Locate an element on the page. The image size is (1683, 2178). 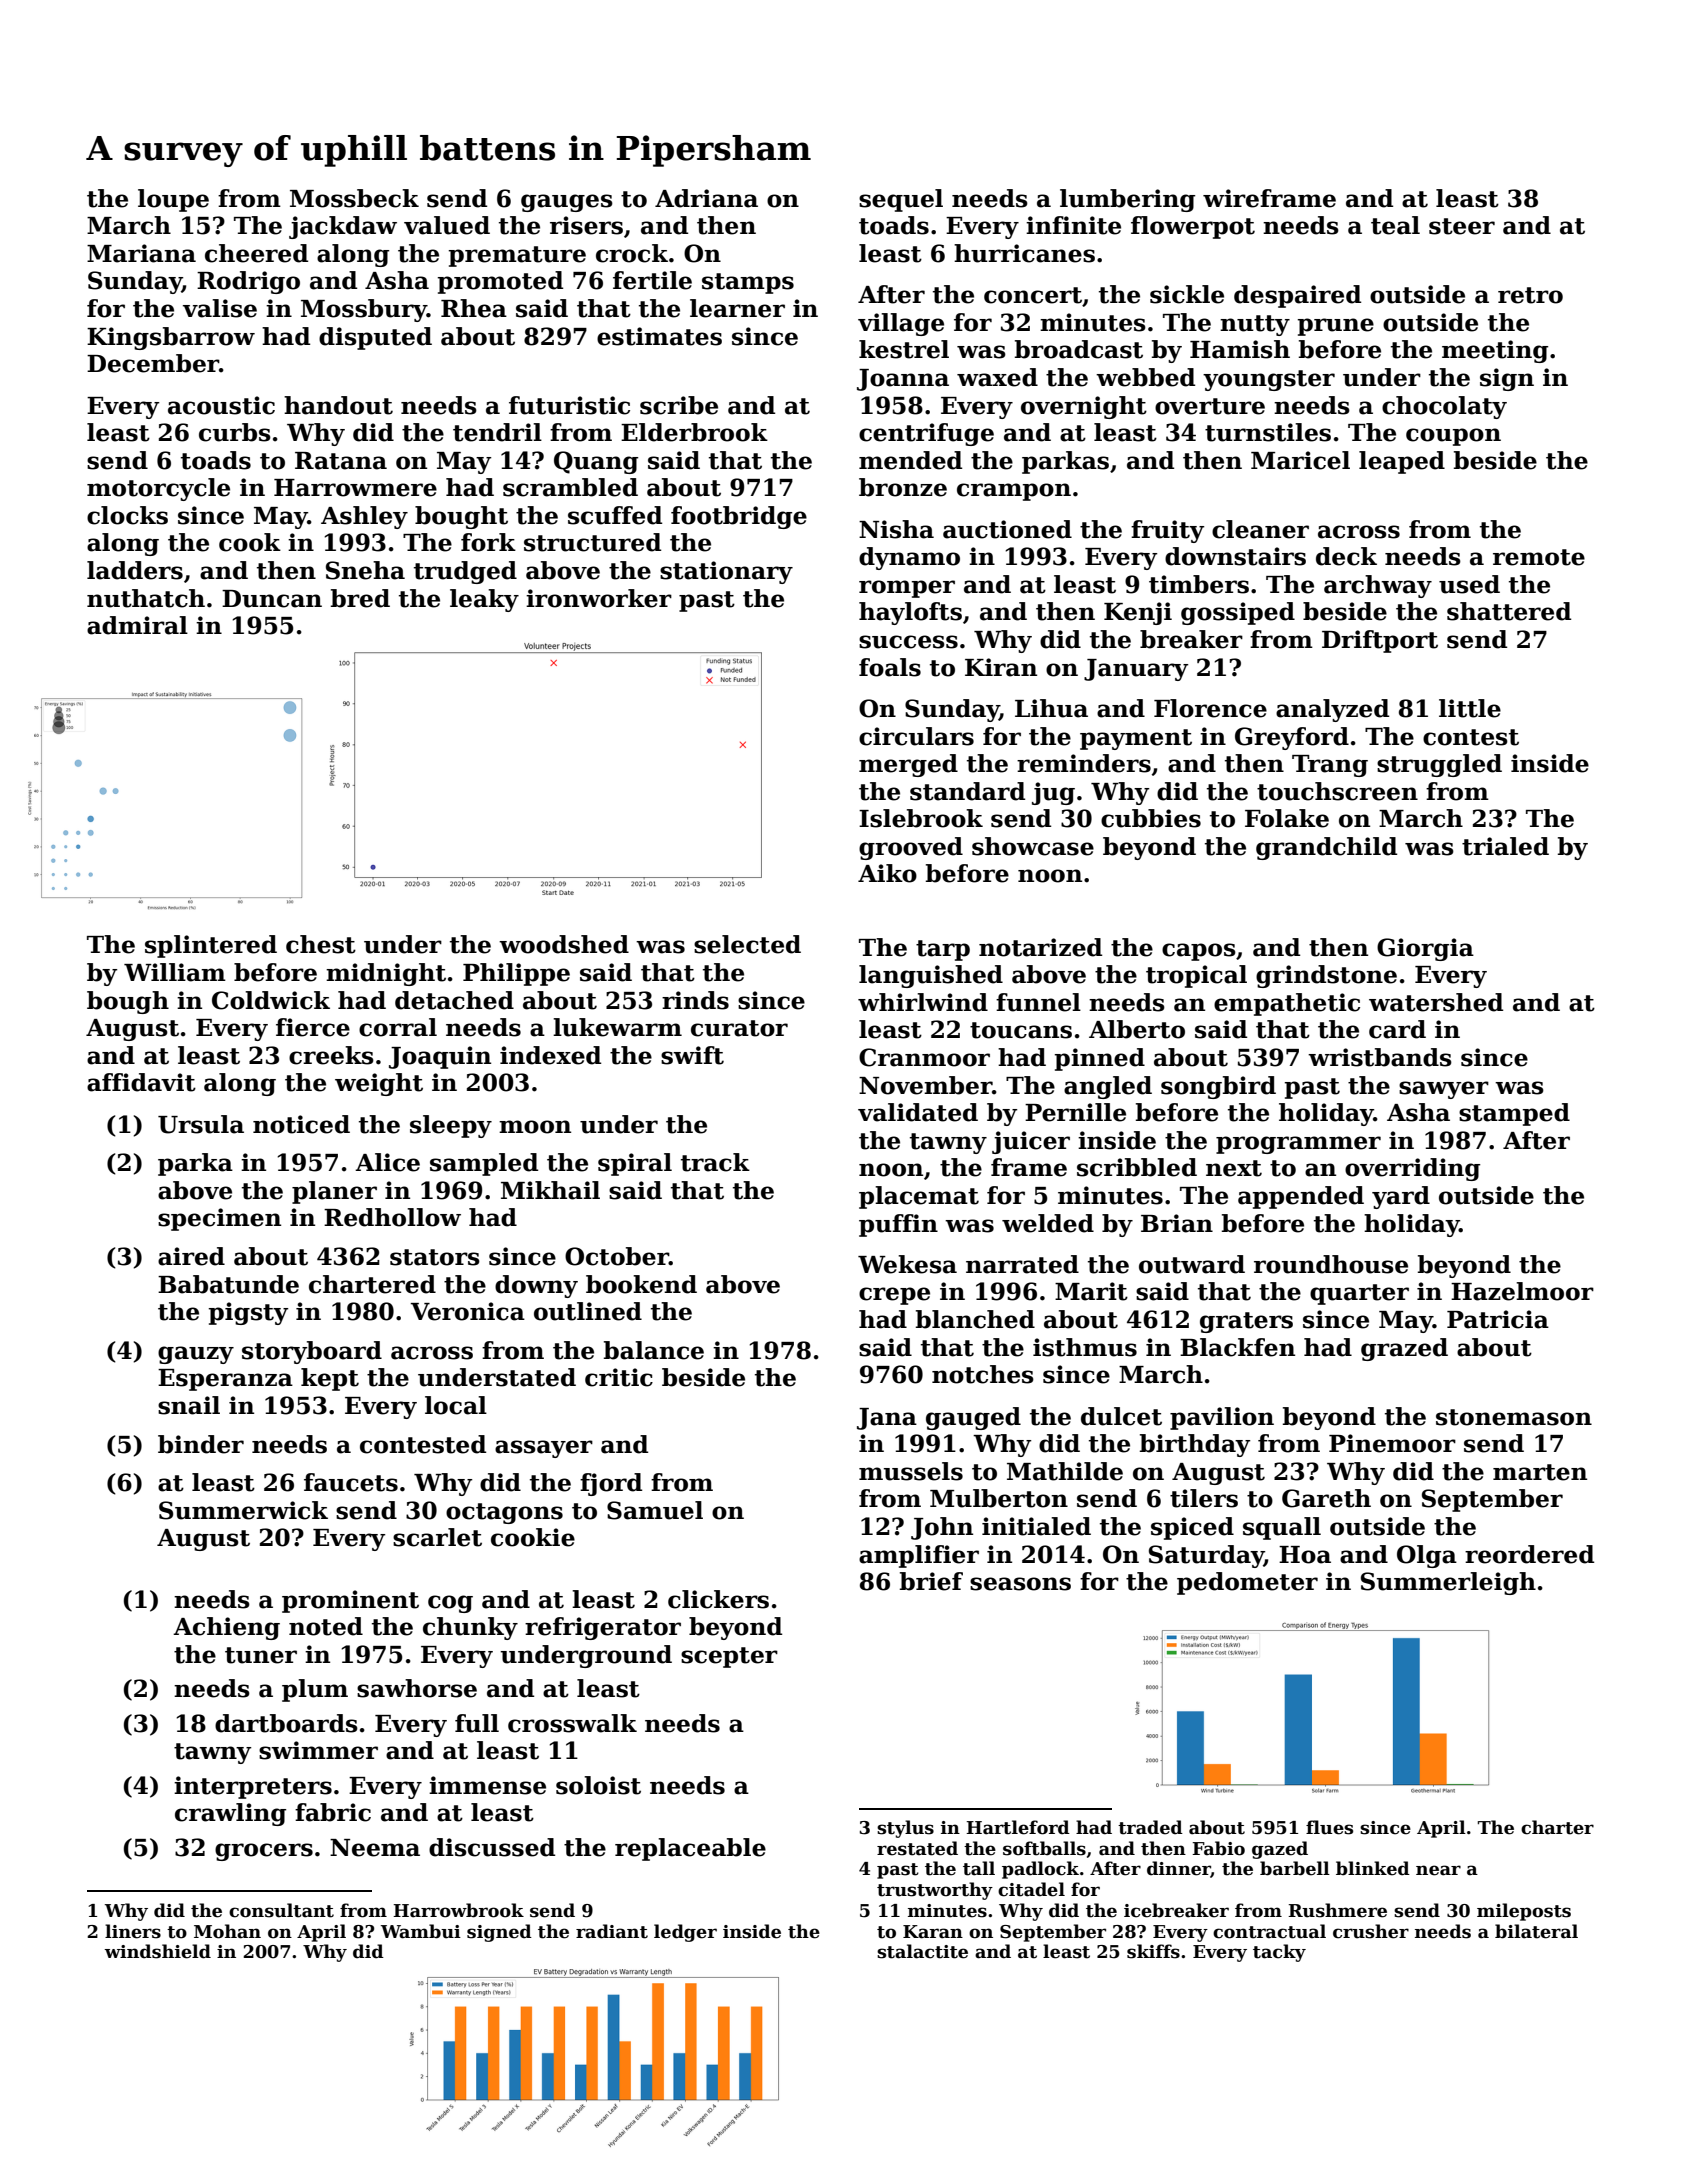
trudged is located at coordinates (465, 572).
